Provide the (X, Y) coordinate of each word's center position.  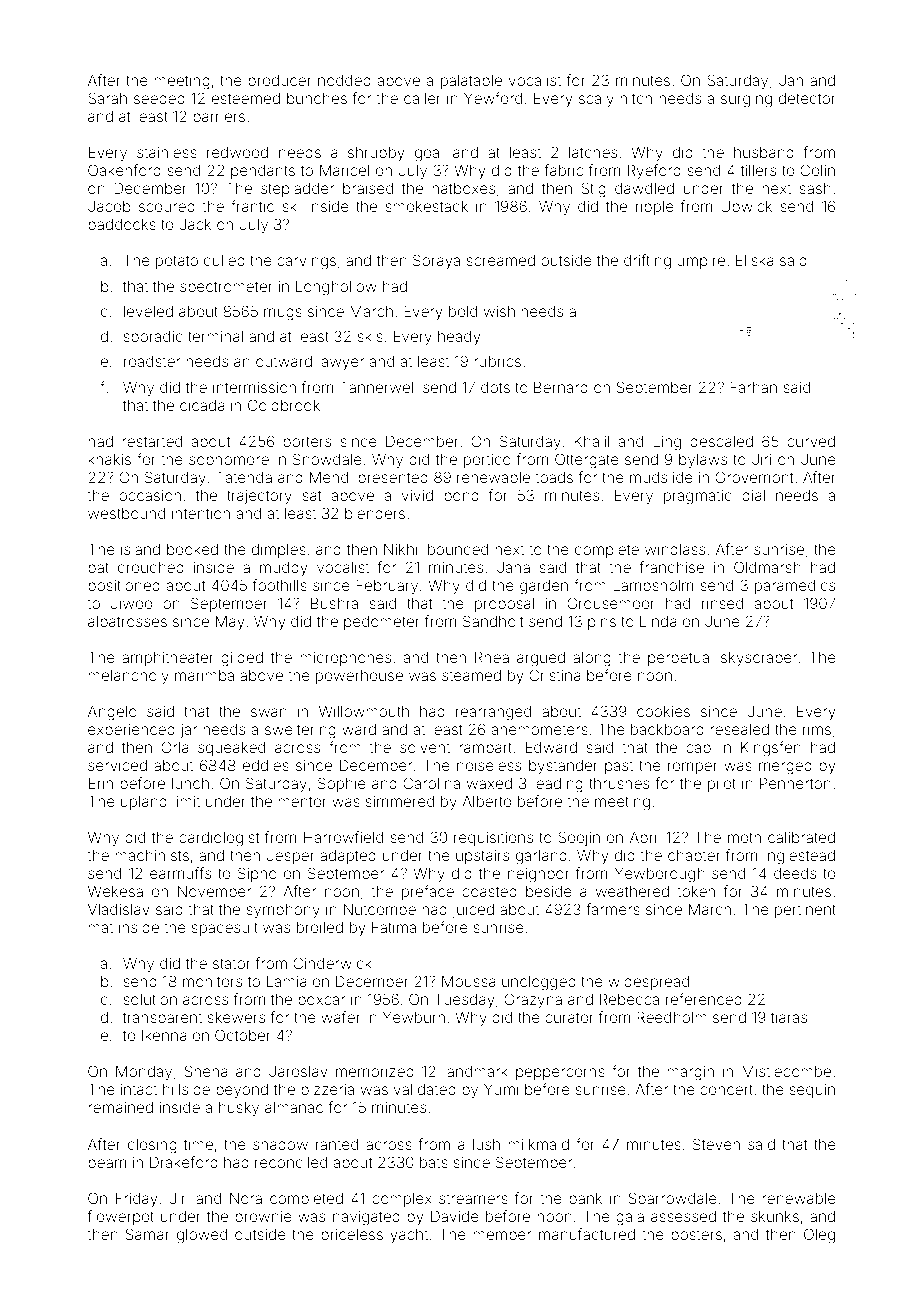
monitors (213, 981)
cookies (663, 711)
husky (239, 1109)
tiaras (789, 1017)
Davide (455, 1216)
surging (746, 100)
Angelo (112, 713)
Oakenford (124, 170)
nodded (344, 80)
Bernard (561, 387)
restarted (152, 441)
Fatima (394, 927)
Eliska (755, 260)
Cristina (555, 675)
